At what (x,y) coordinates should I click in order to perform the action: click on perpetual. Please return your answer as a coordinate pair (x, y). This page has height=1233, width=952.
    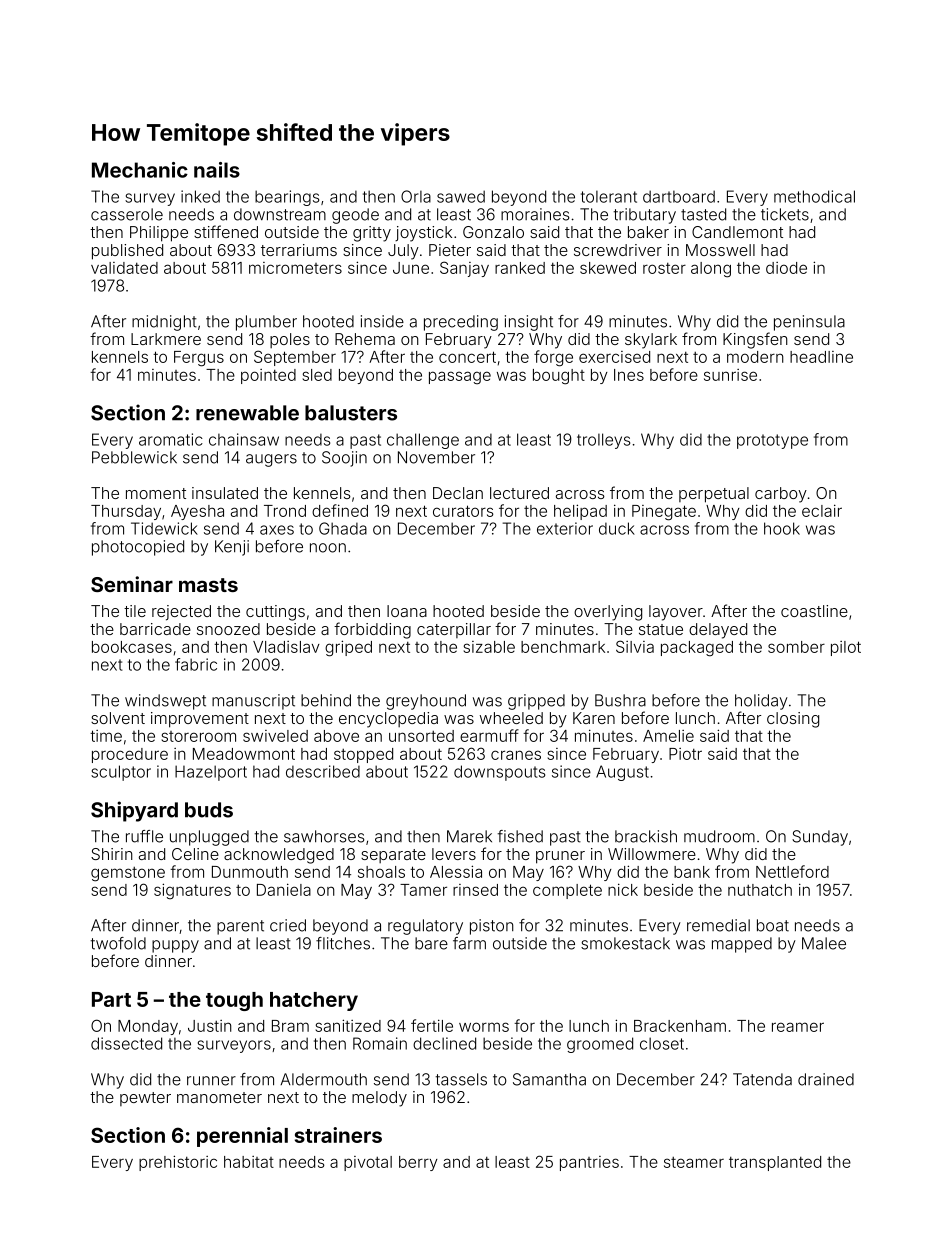
    Looking at the image, I should click on (714, 495).
